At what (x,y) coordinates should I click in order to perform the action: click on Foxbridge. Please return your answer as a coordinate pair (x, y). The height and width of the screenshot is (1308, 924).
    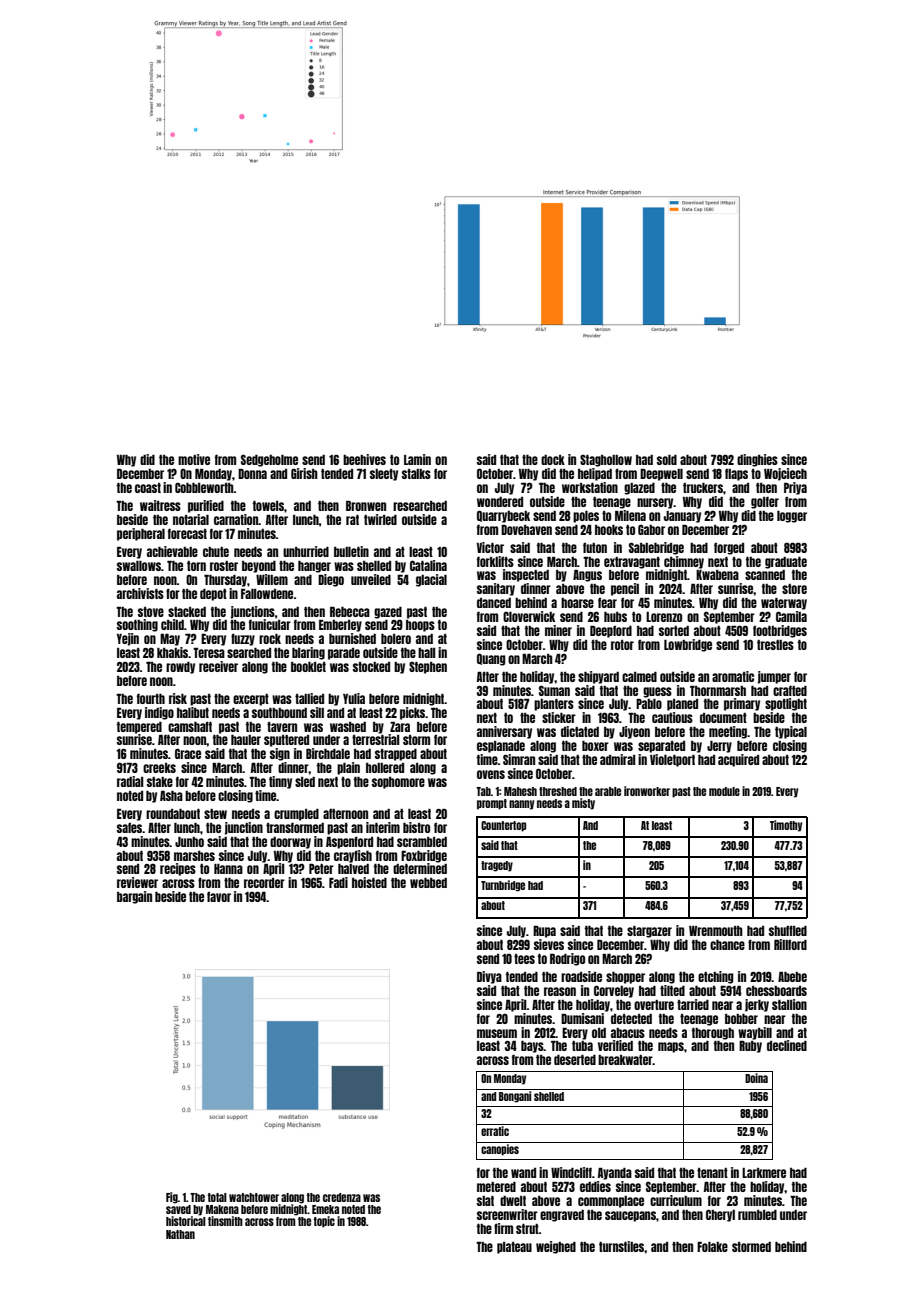
    Looking at the image, I should click on (424, 856).
